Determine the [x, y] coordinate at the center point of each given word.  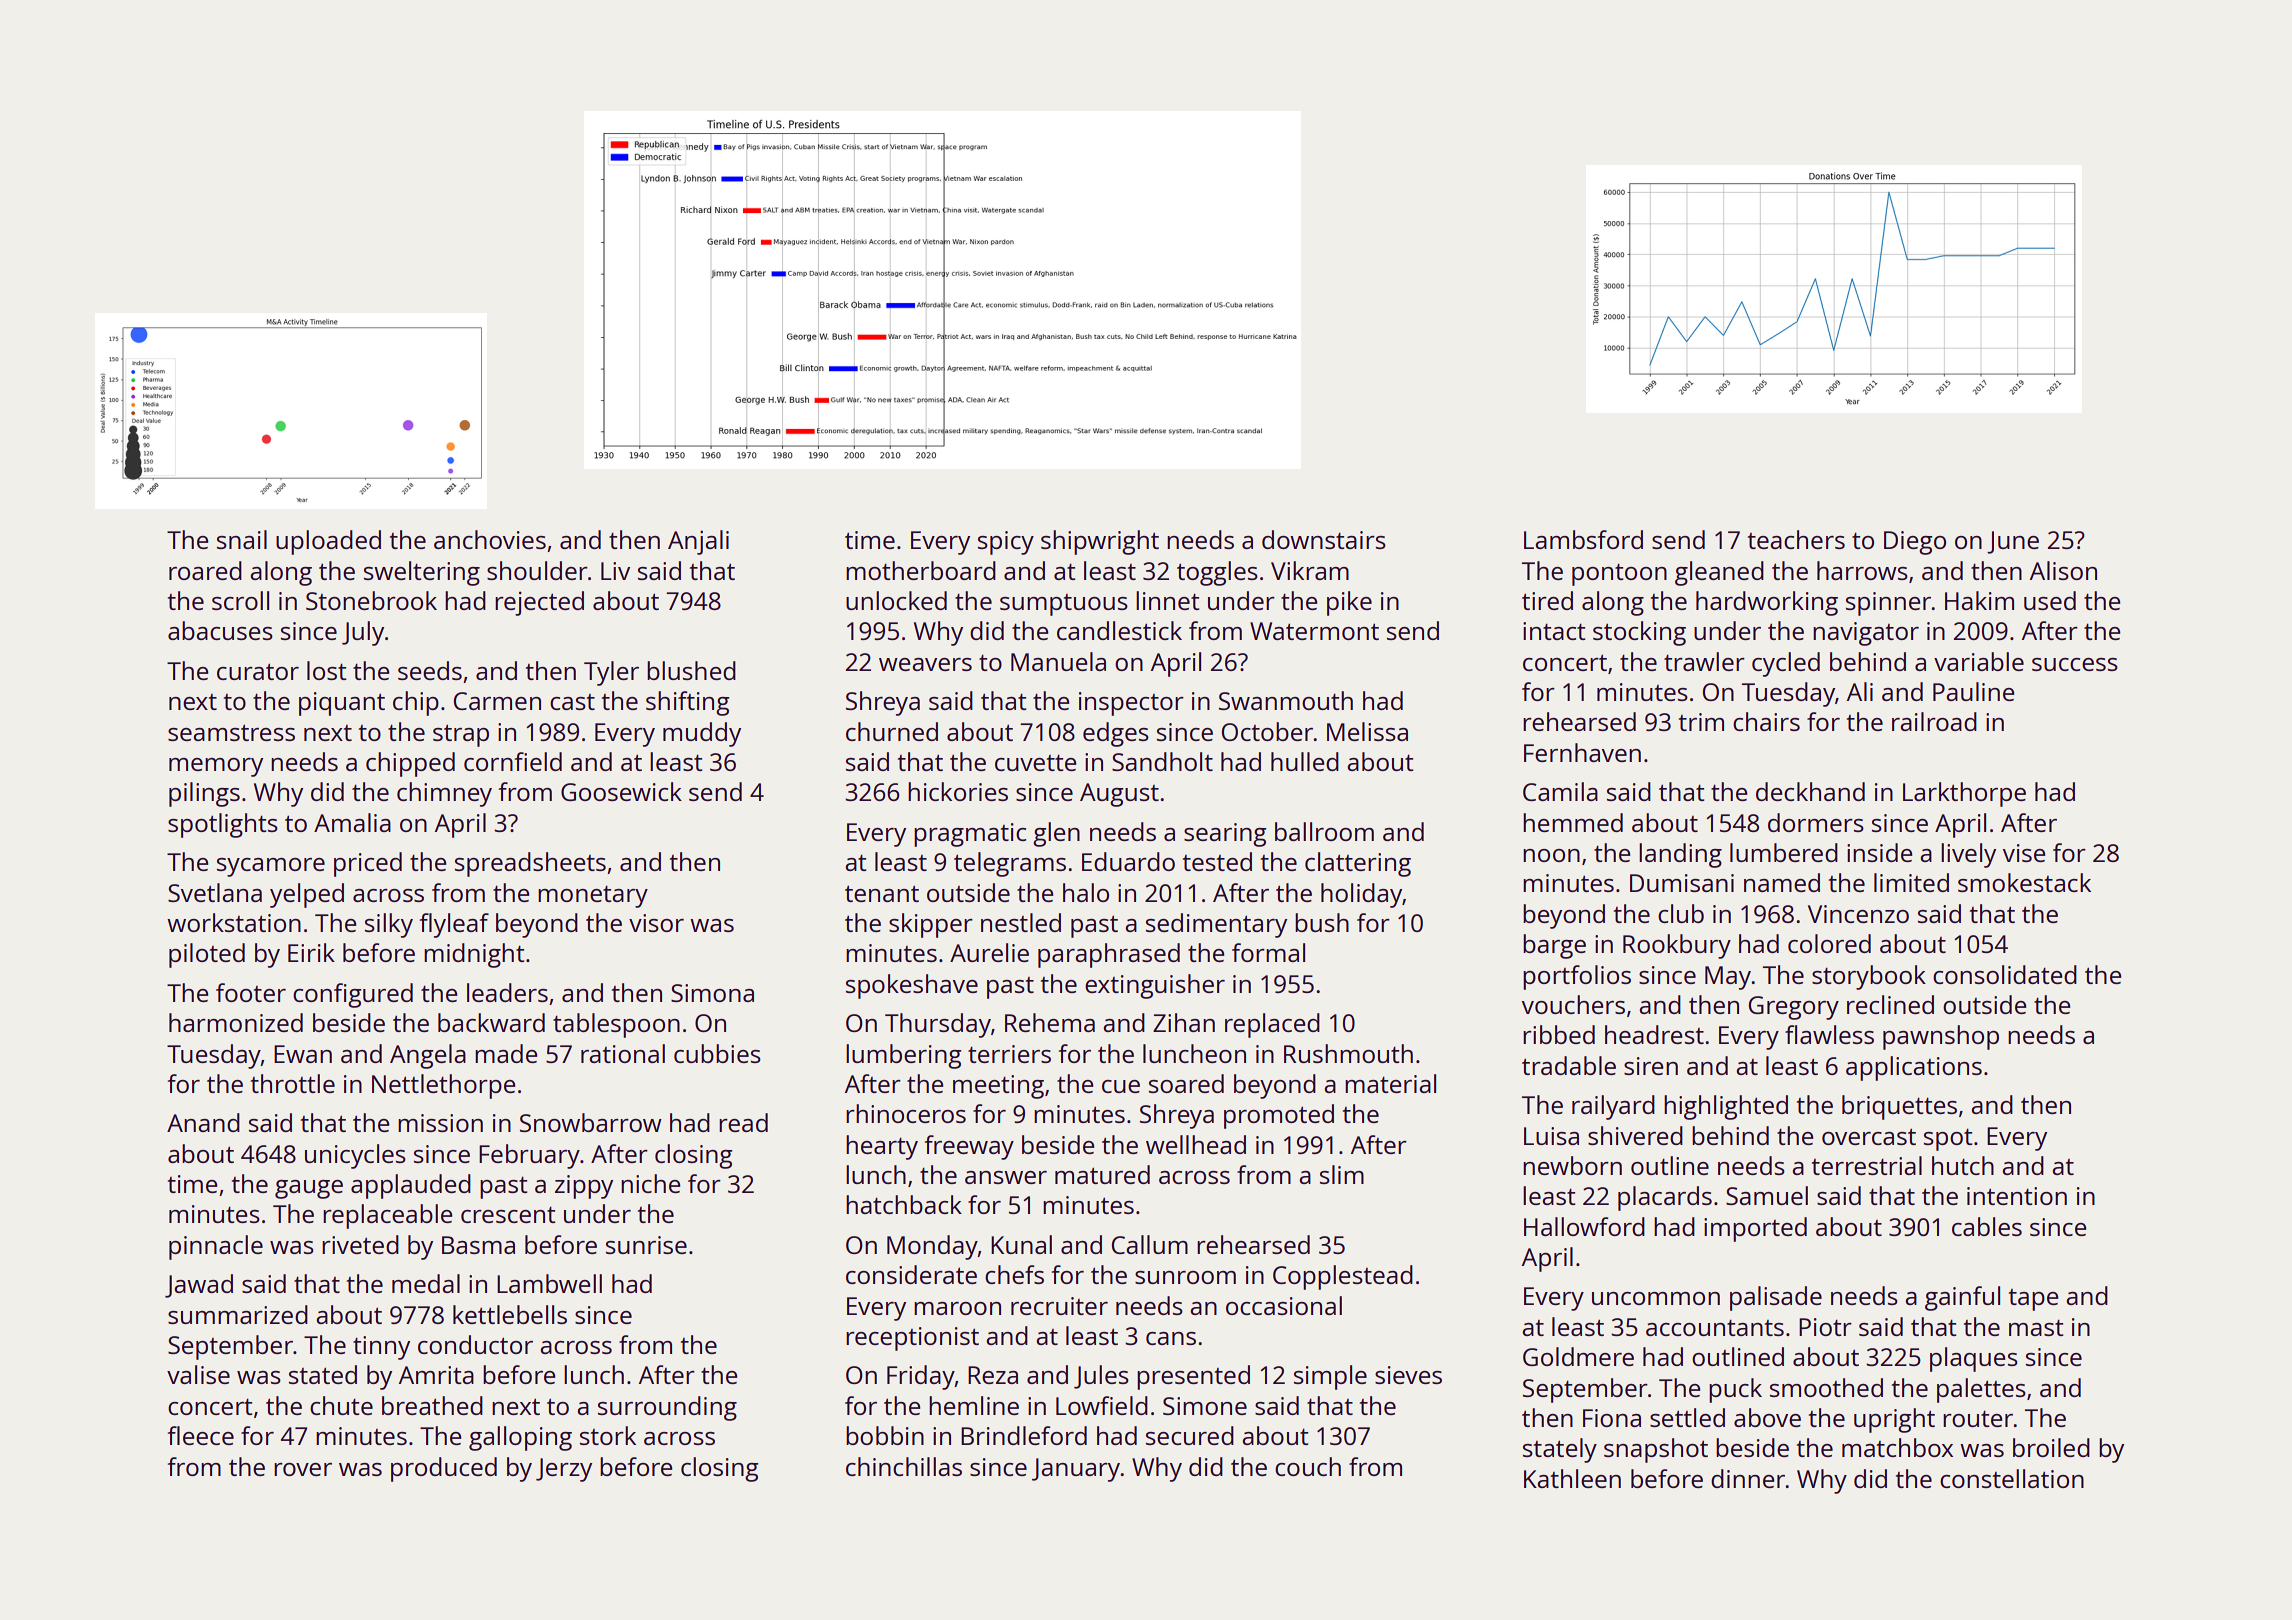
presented [1193, 1377]
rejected [539, 603]
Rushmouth [1348, 1053]
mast [2036, 1327]
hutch [1963, 1165]
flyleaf [454, 925]
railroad [1934, 721]
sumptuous [1064, 605]
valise [198, 1374]
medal [426, 1283]
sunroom [1185, 1277]
